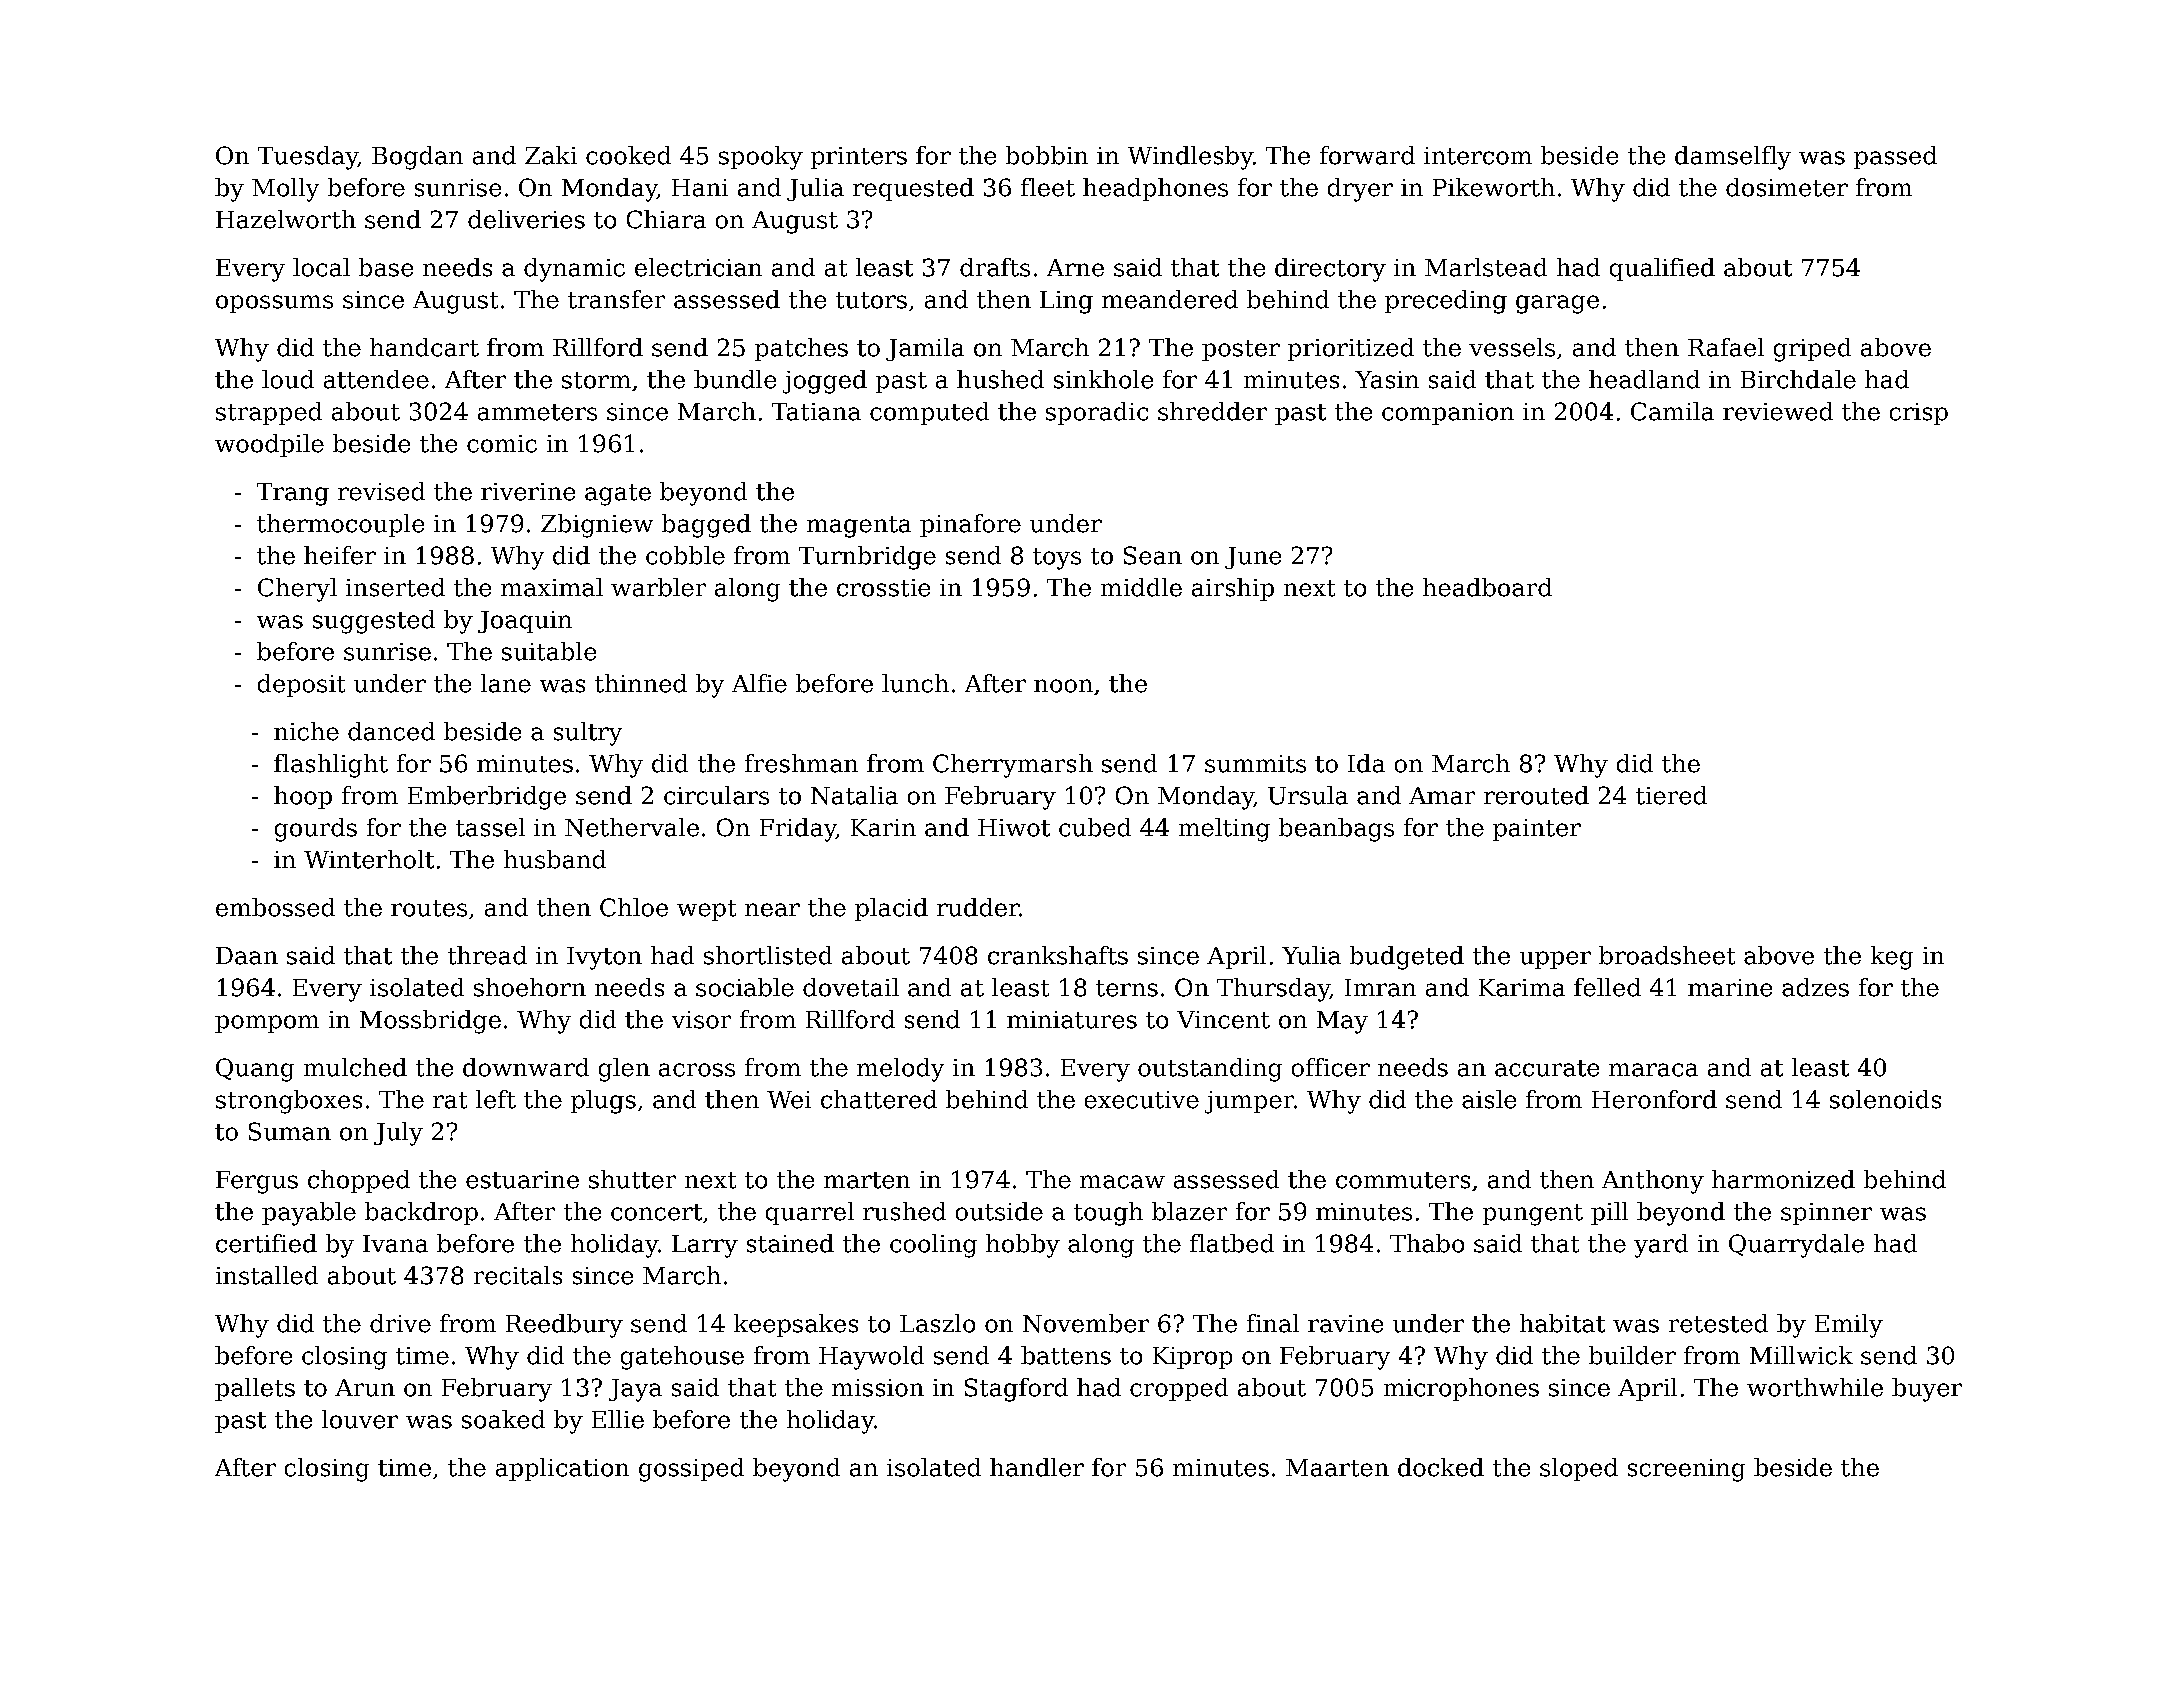  What do you see at coordinates (1232, 1243) in the document?
I see `flatbed` at bounding box center [1232, 1243].
